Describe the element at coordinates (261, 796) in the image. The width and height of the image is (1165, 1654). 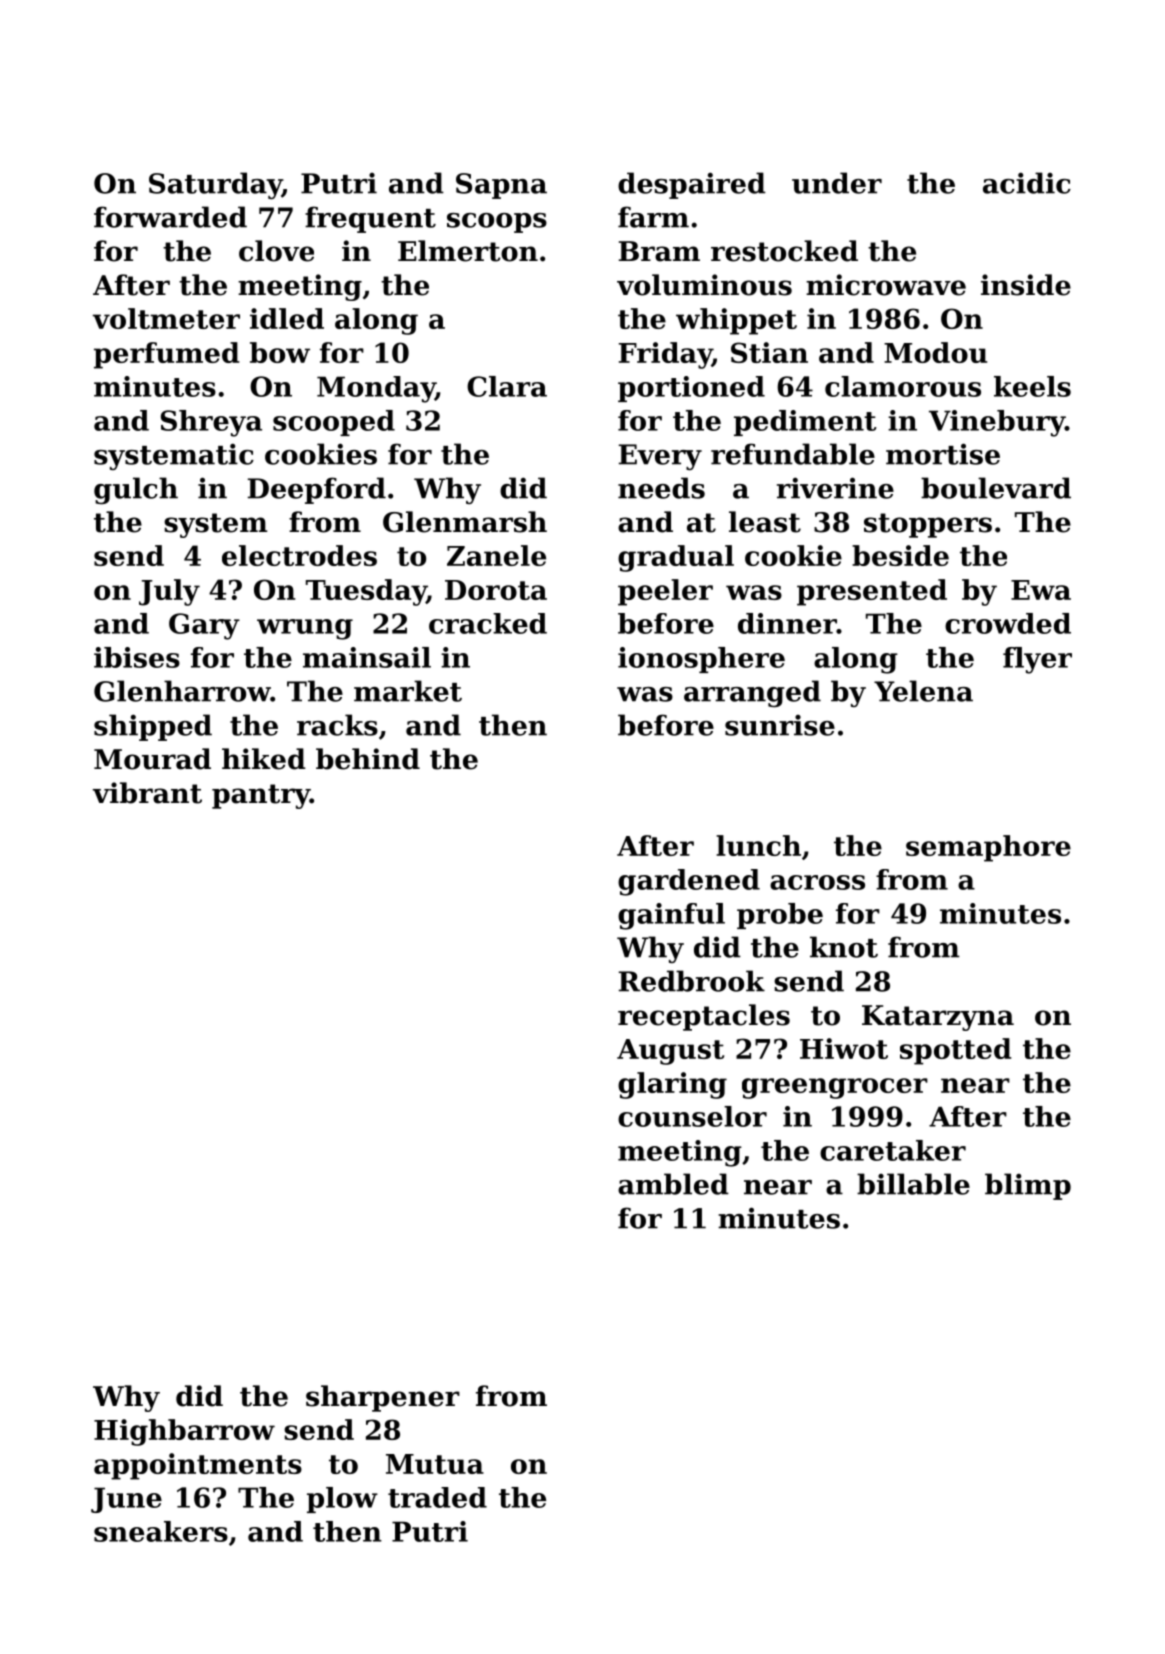
I see `pantry` at that location.
